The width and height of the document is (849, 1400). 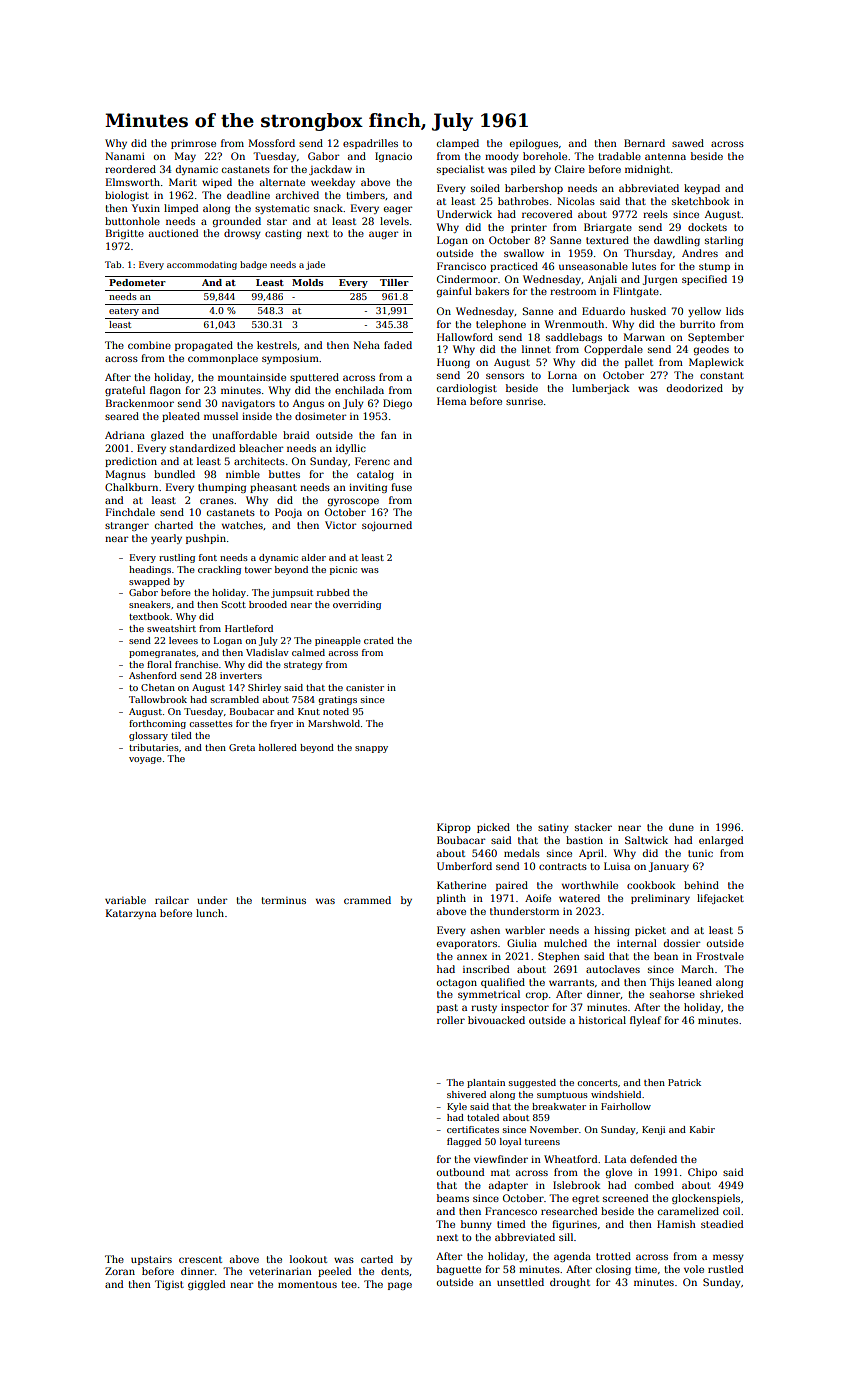 What do you see at coordinates (644, 143) in the document?
I see `Bernard` at bounding box center [644, 143].
